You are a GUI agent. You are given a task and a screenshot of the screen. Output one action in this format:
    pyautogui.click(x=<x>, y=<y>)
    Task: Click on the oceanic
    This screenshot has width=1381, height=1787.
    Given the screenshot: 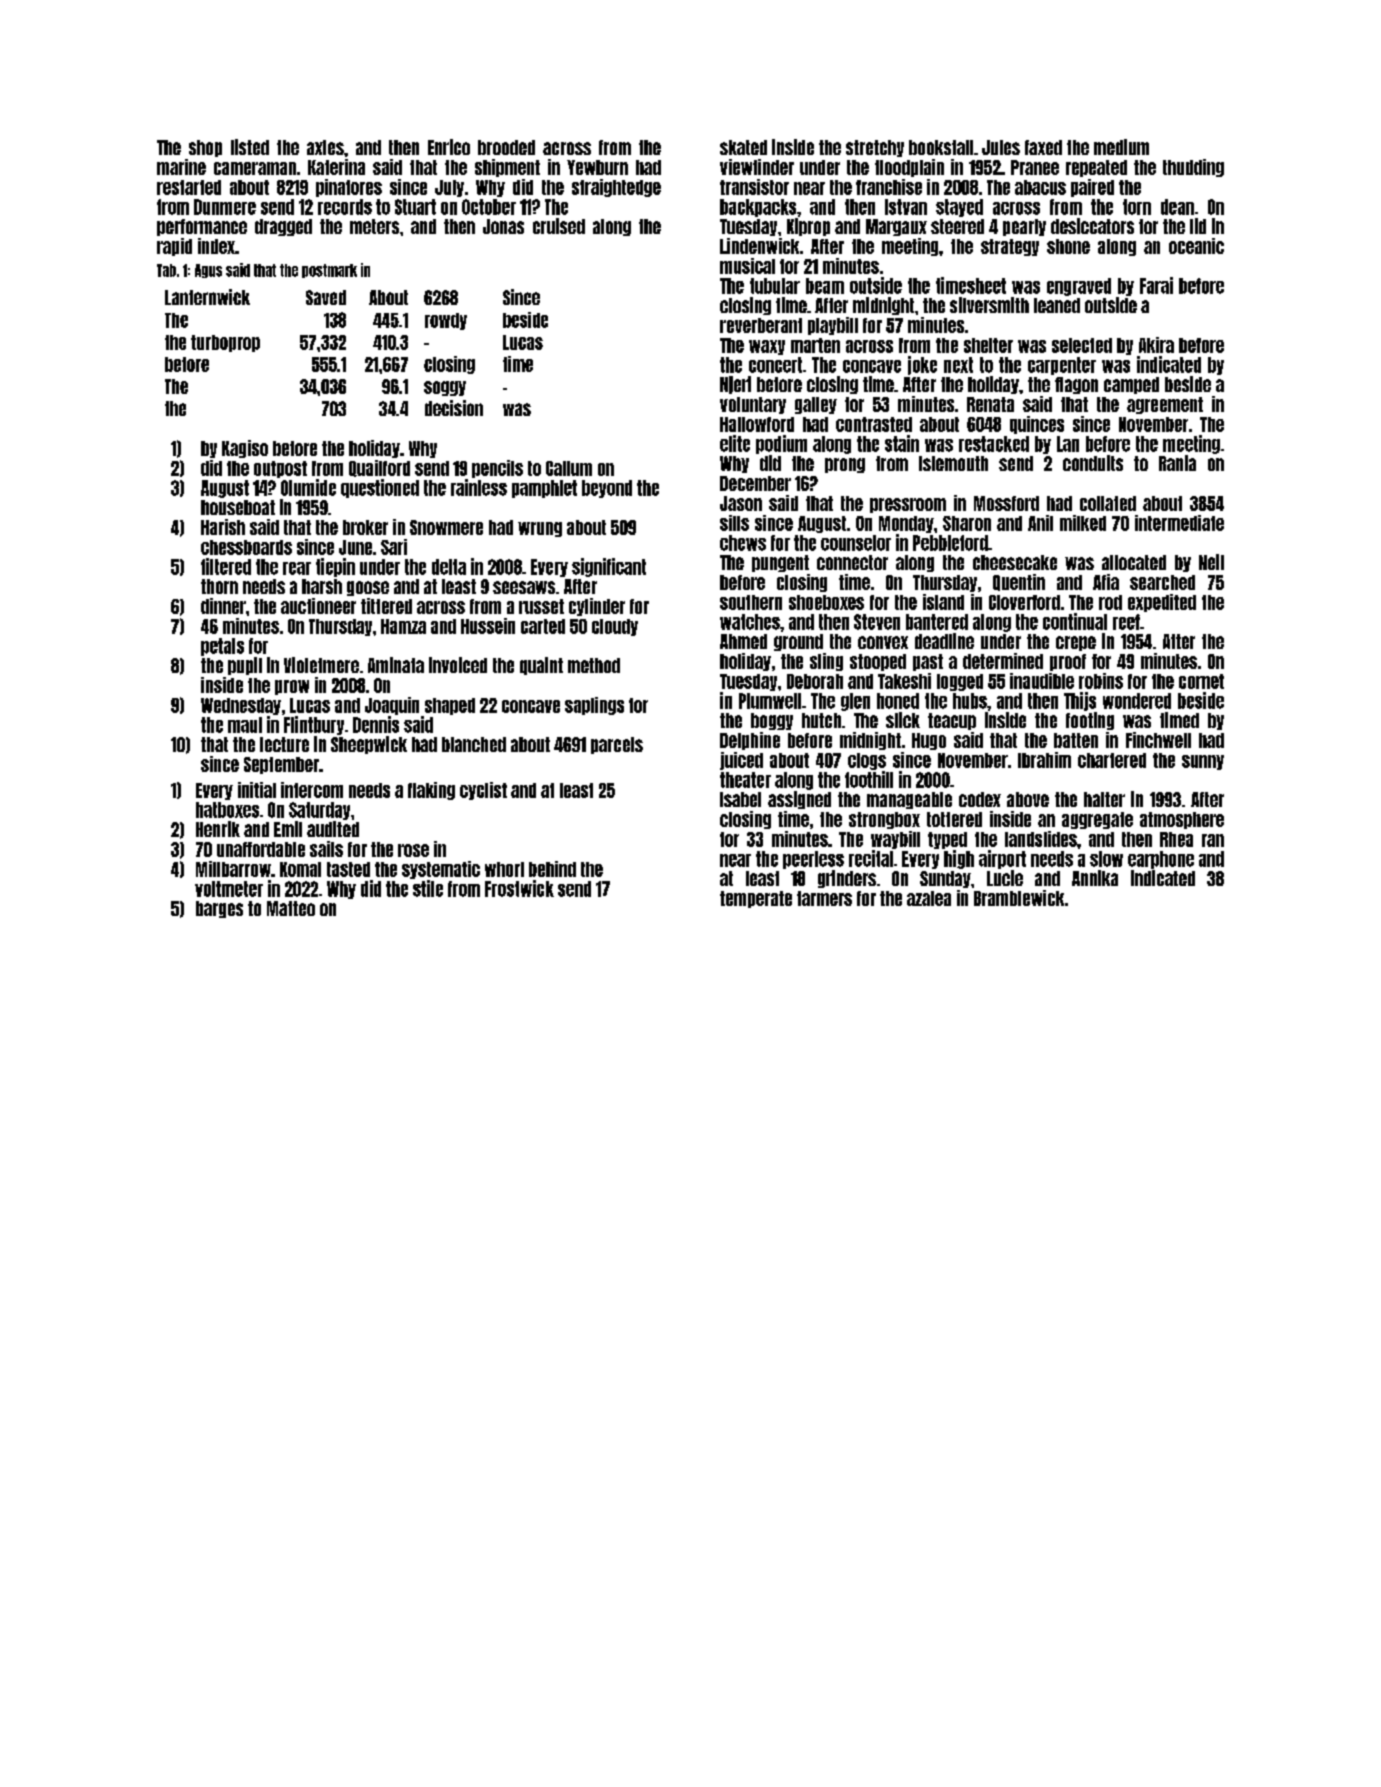 What is the action you would take?
    pyautogui.click(x=1196, y=246)
